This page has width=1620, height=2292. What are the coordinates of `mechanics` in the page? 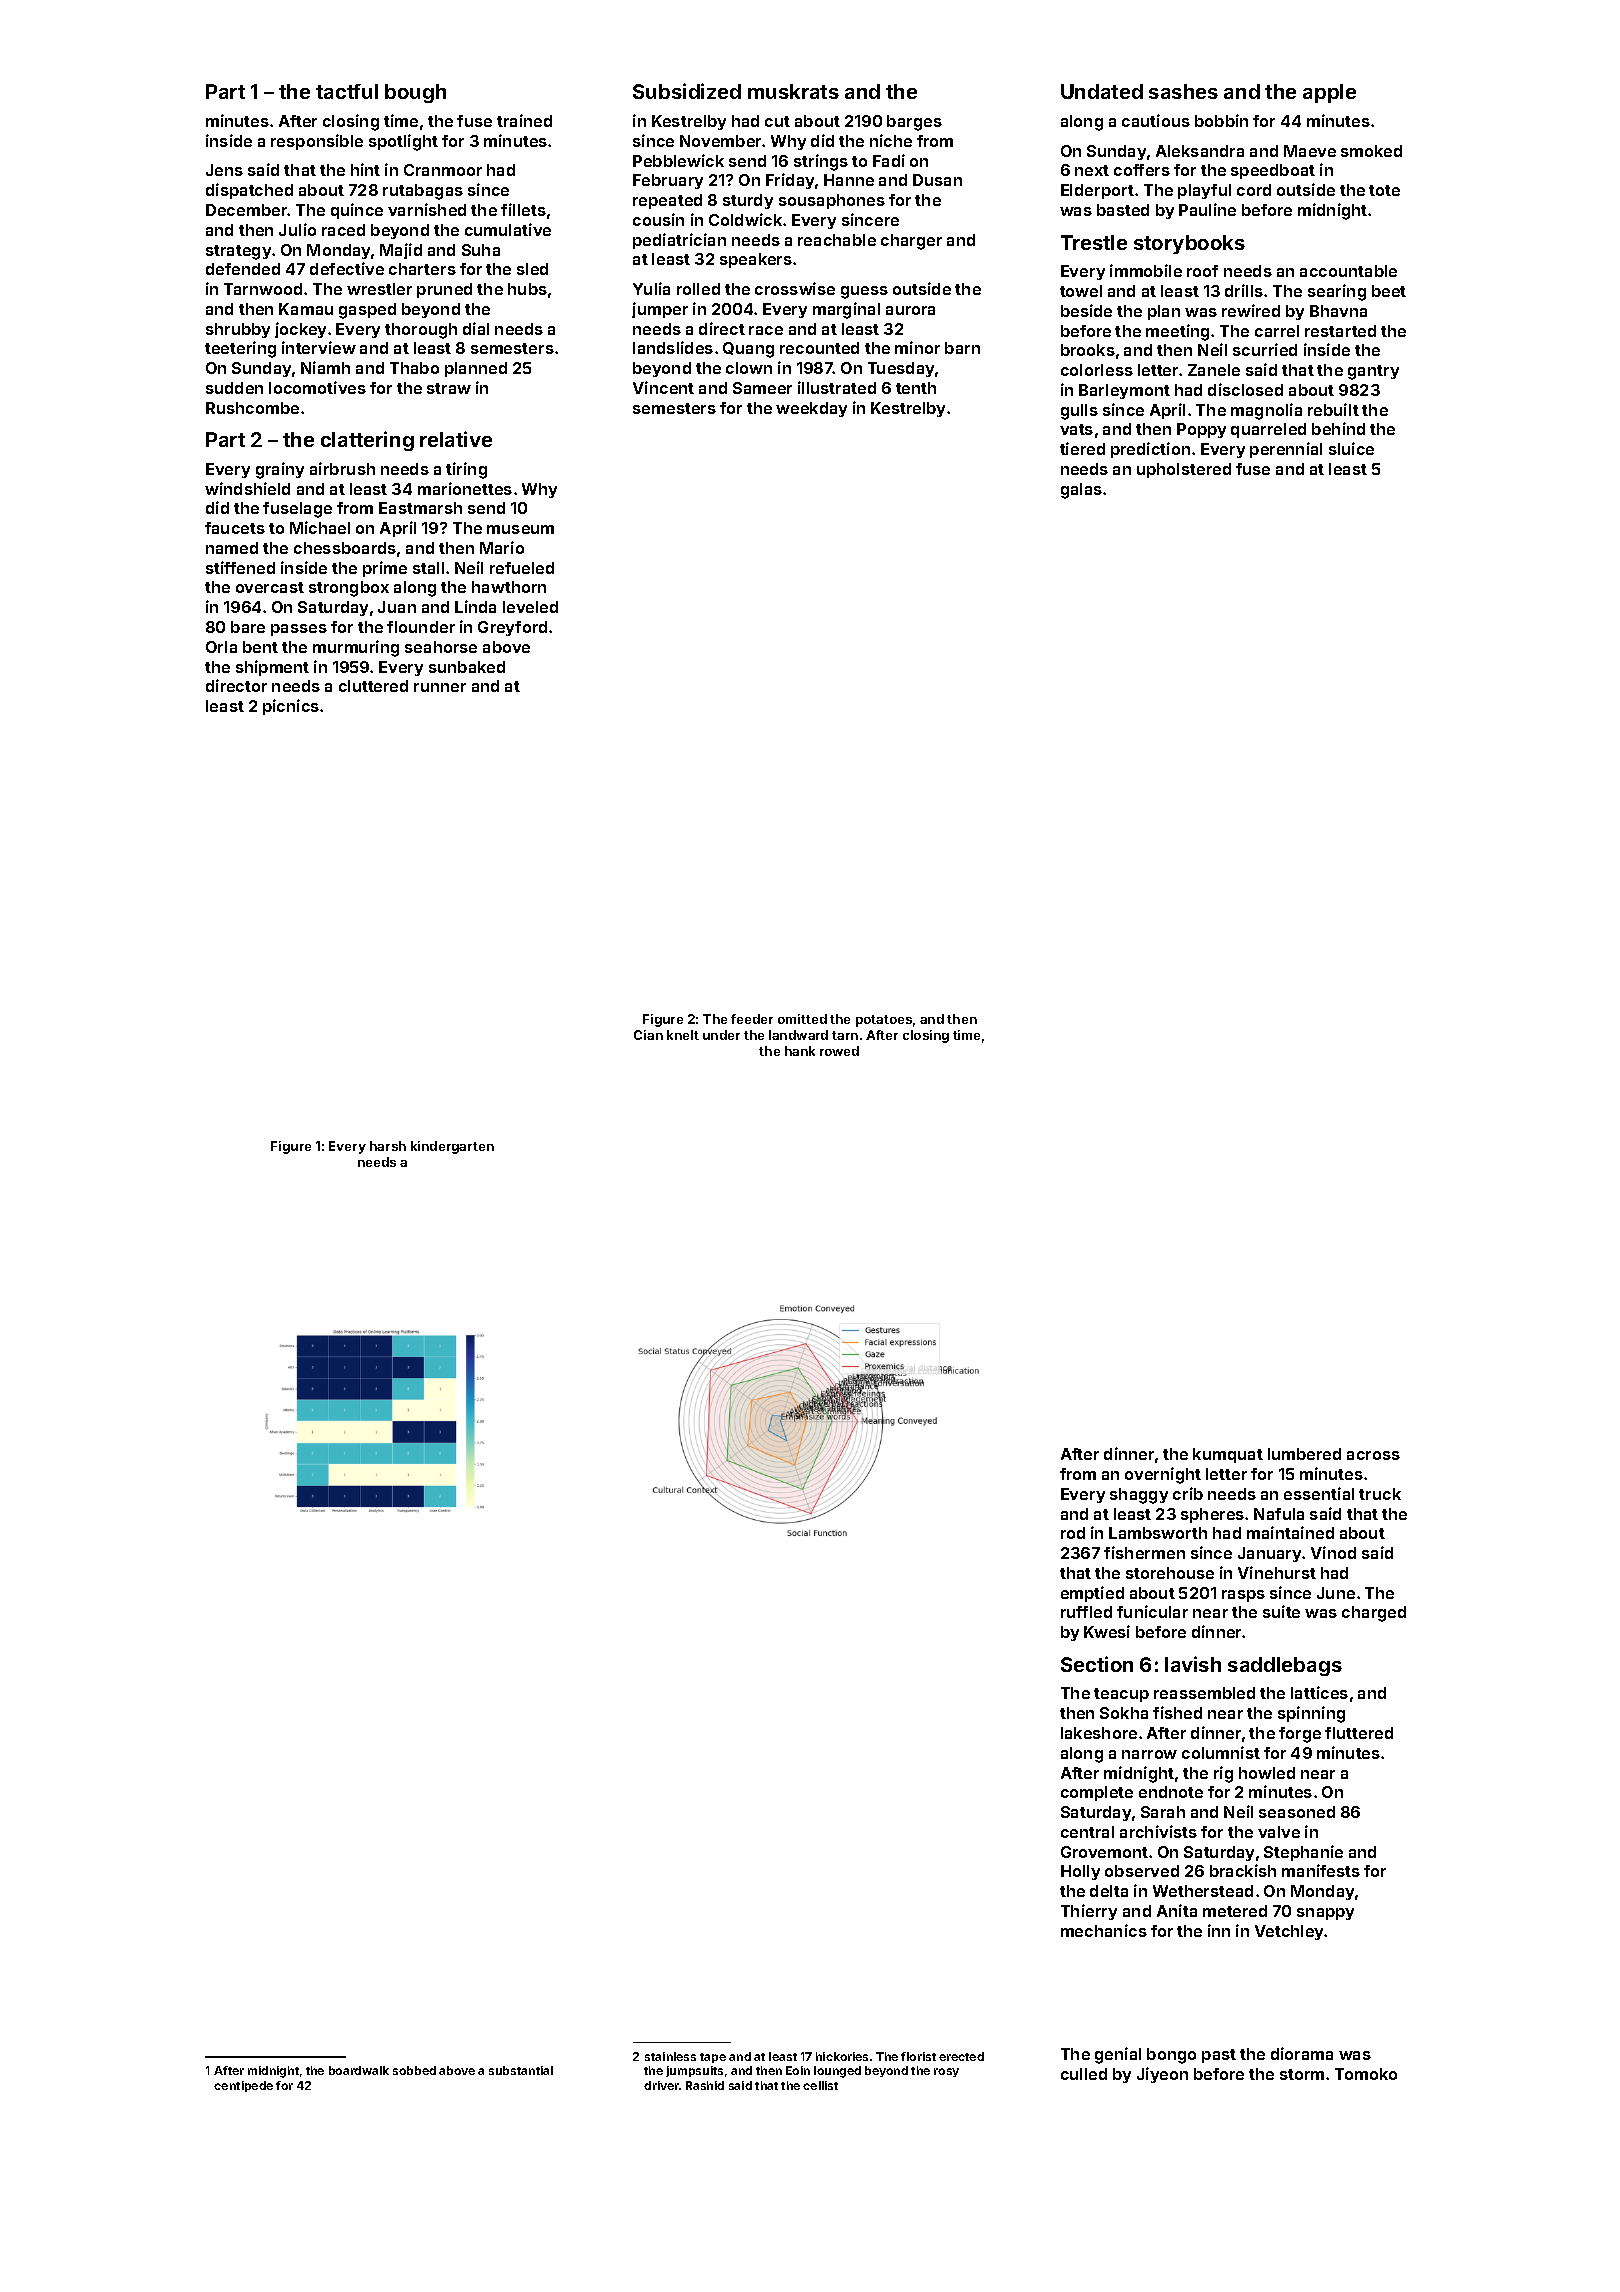 It's located at (1104, 1930).
